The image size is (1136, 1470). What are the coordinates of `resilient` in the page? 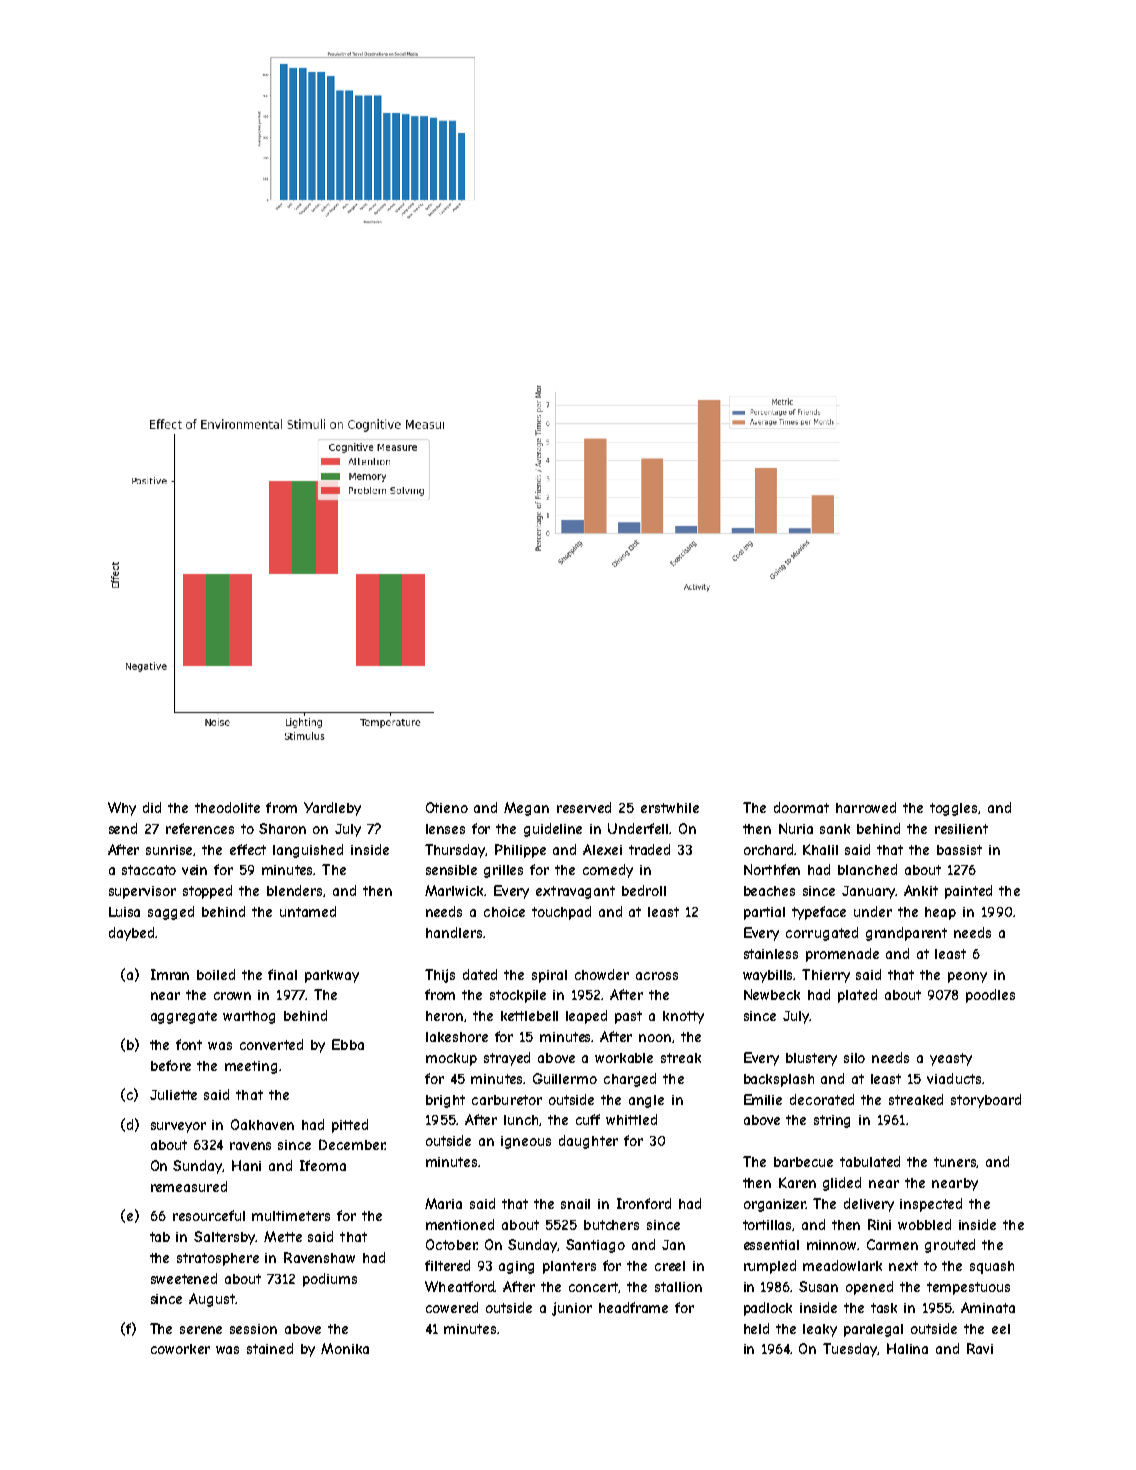 It's located at (961, 829).
